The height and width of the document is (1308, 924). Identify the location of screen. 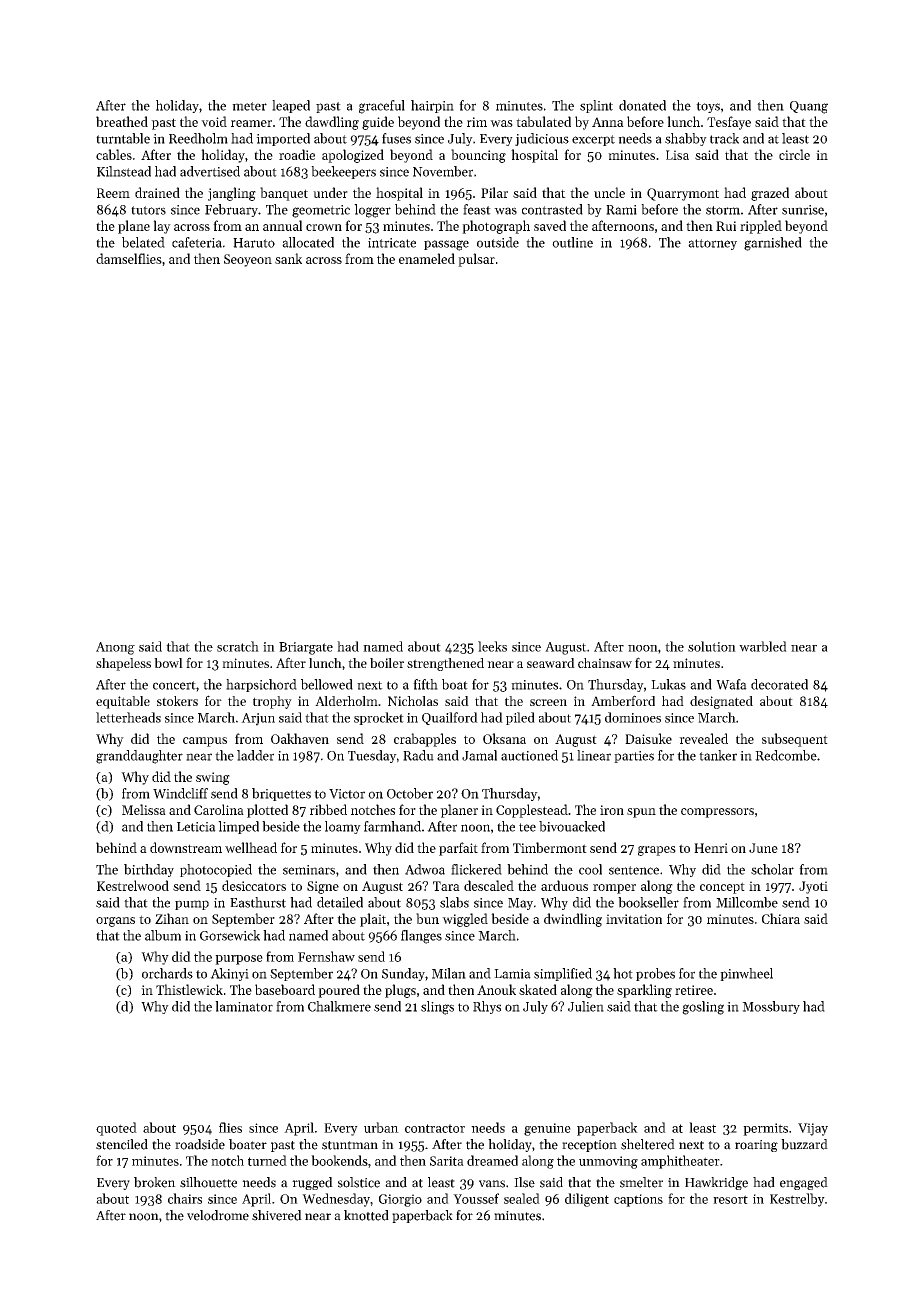
(548, 702).
